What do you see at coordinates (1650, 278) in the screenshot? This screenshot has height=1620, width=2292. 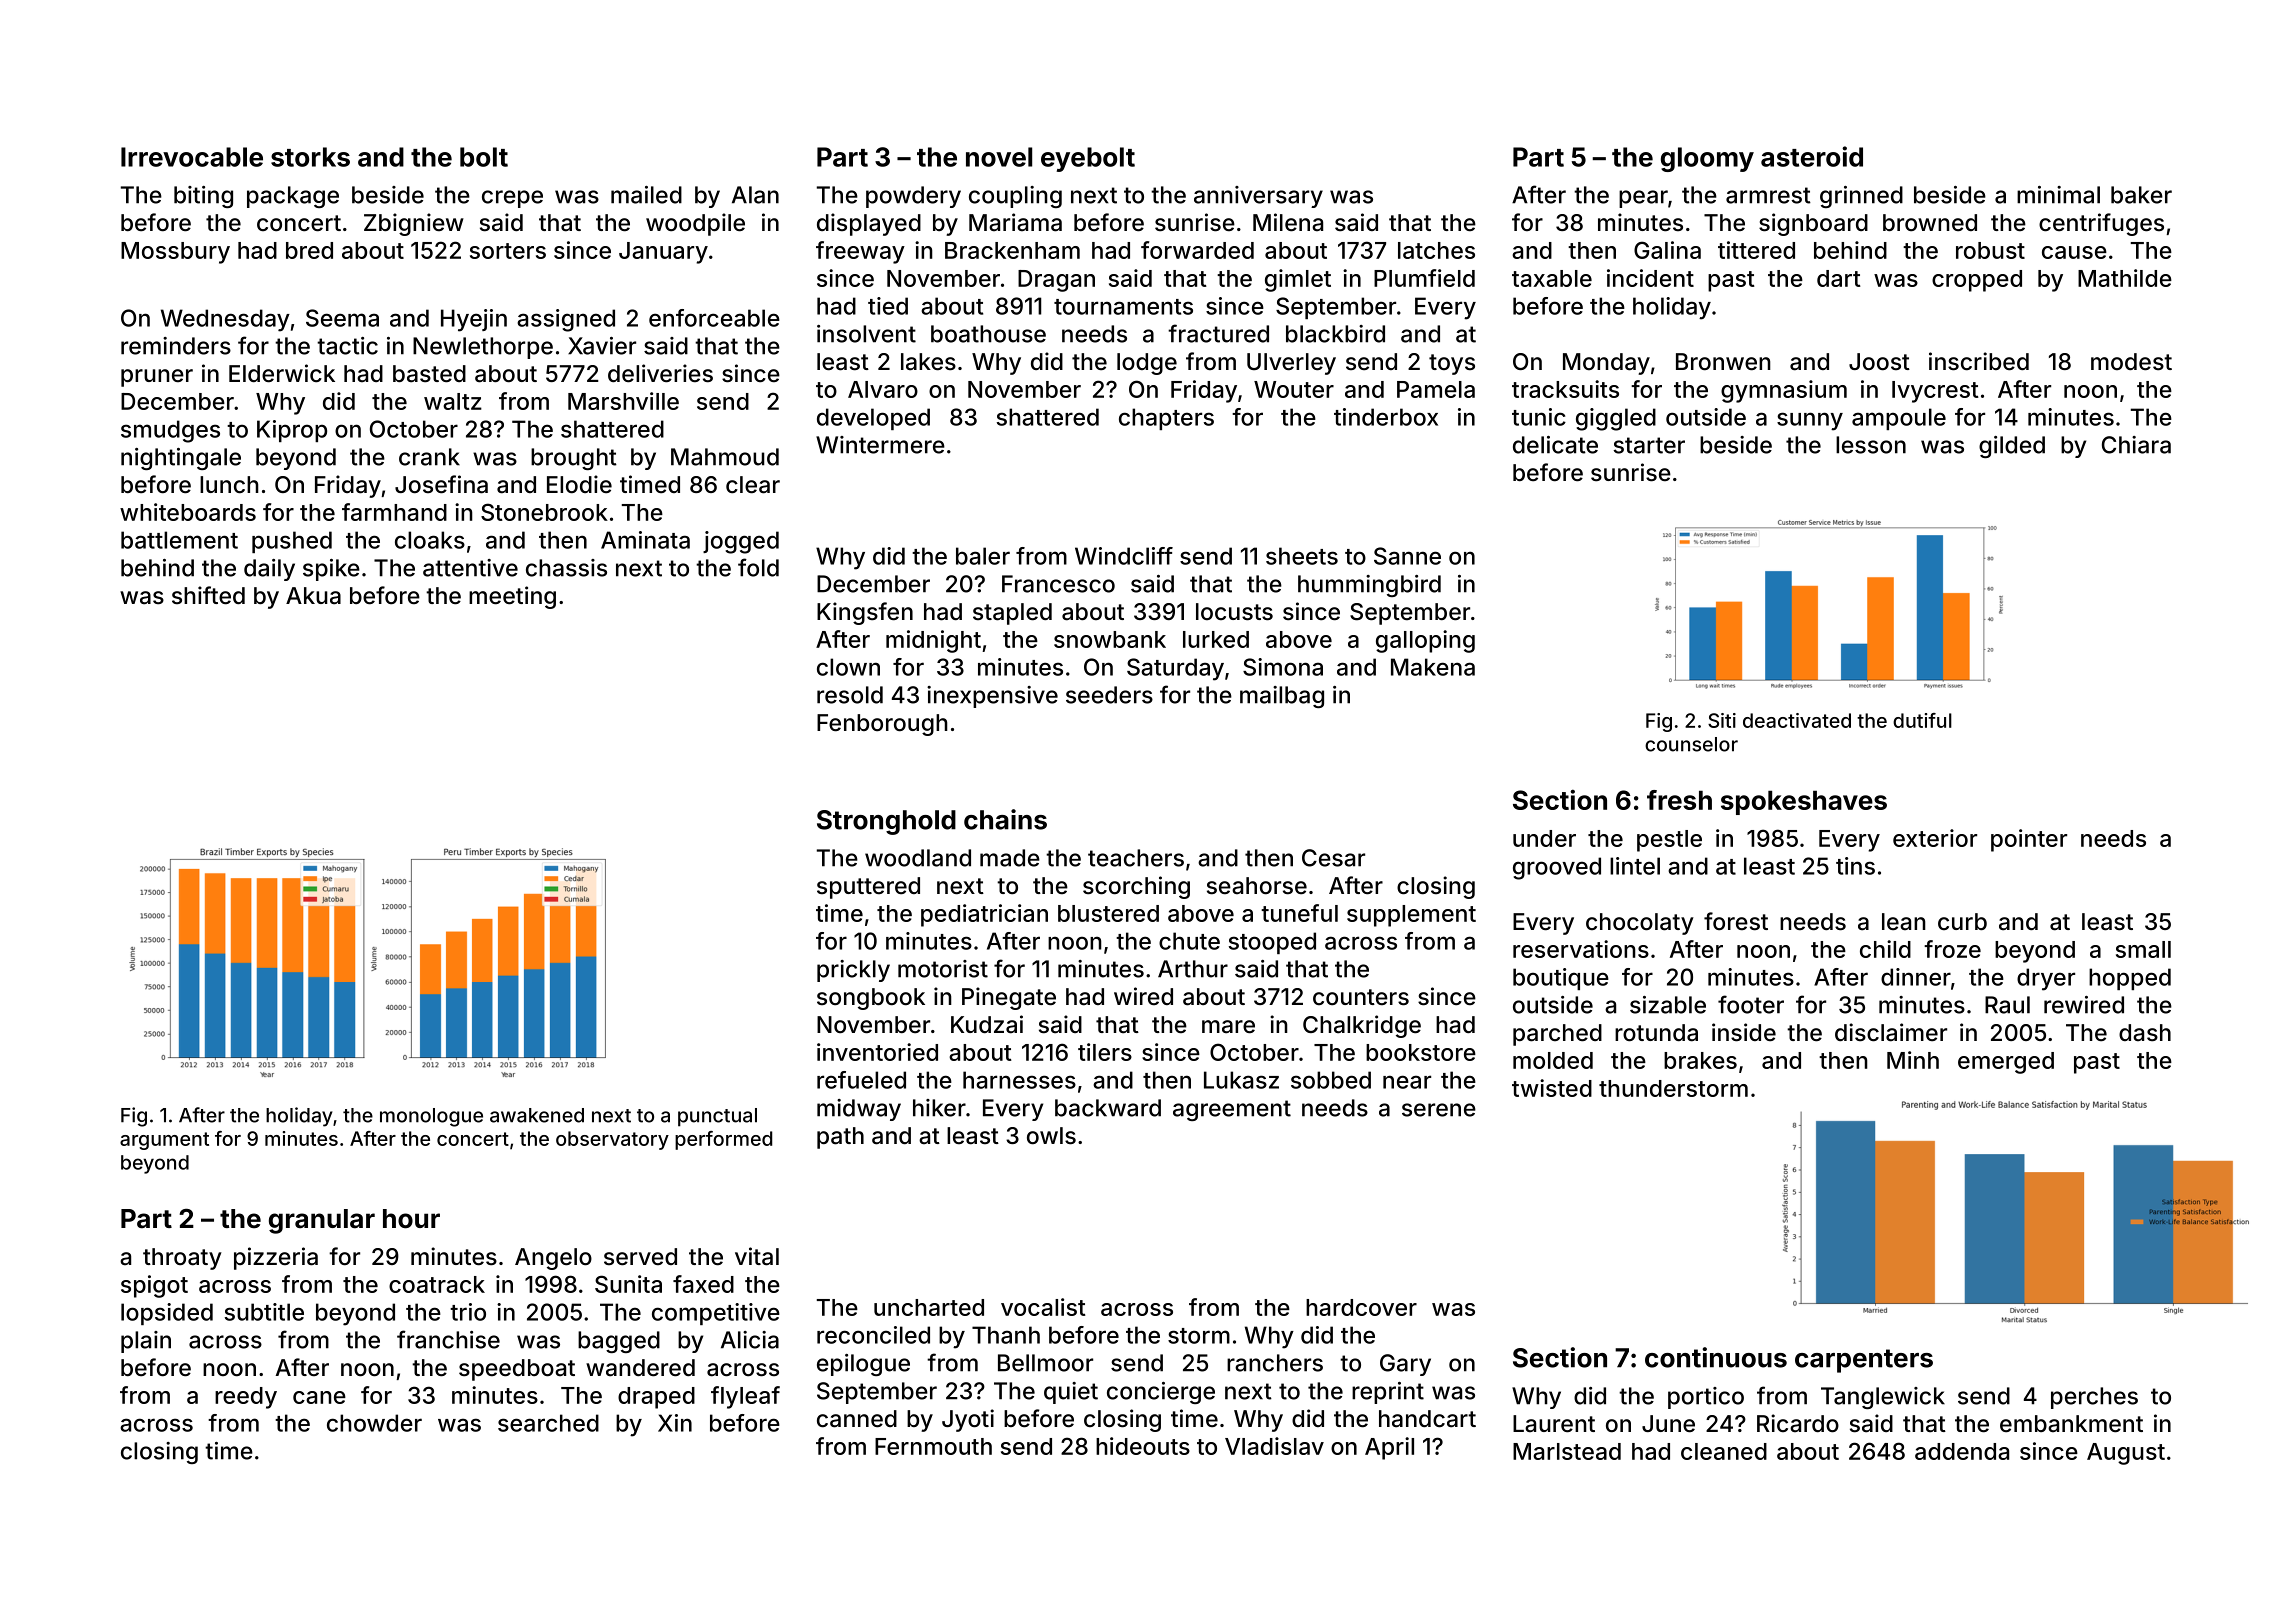 I see `incident` at bounding box center [1650, 278].
